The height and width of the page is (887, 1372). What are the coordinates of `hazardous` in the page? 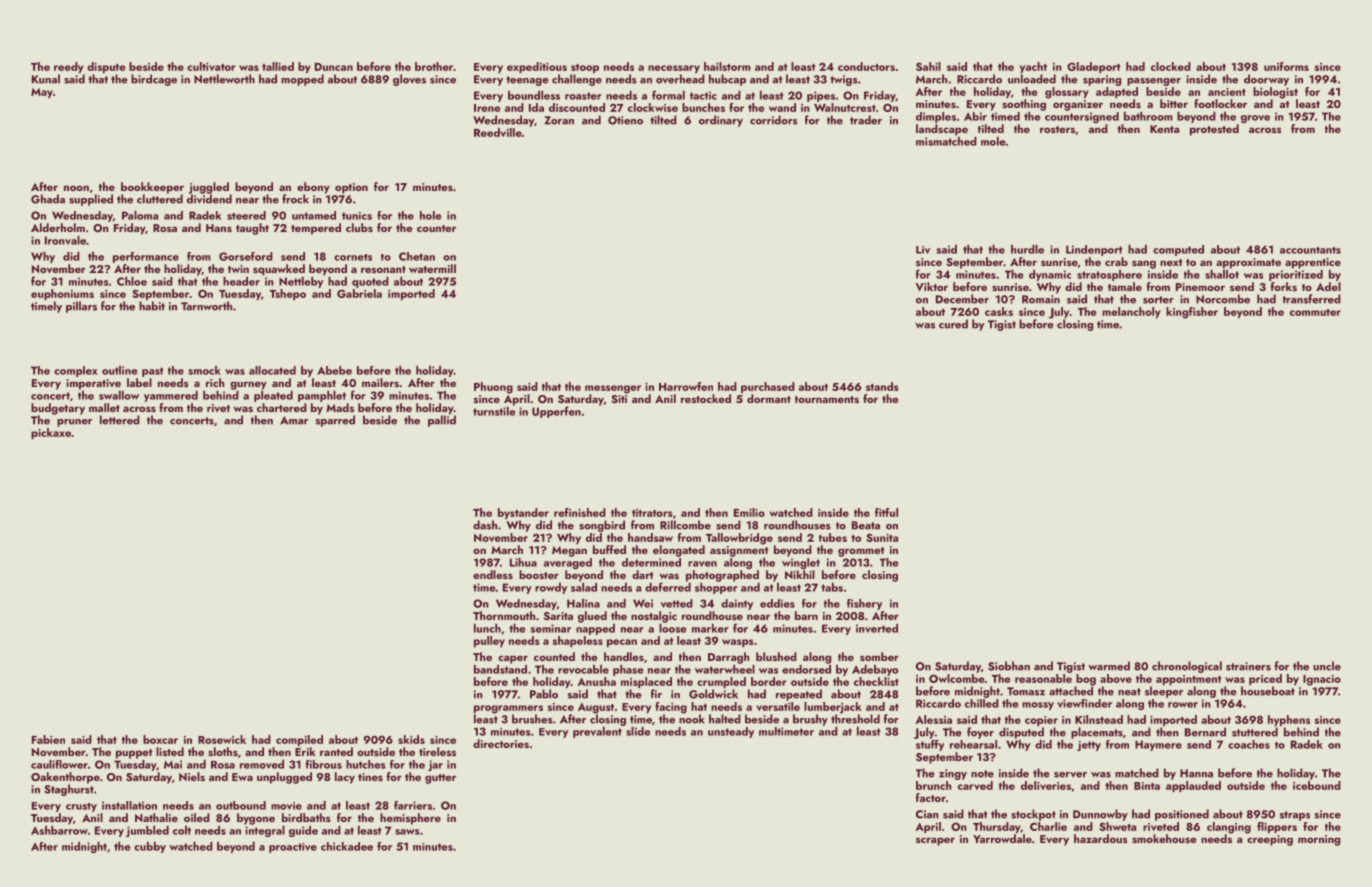 It's located at (1100, 838).
